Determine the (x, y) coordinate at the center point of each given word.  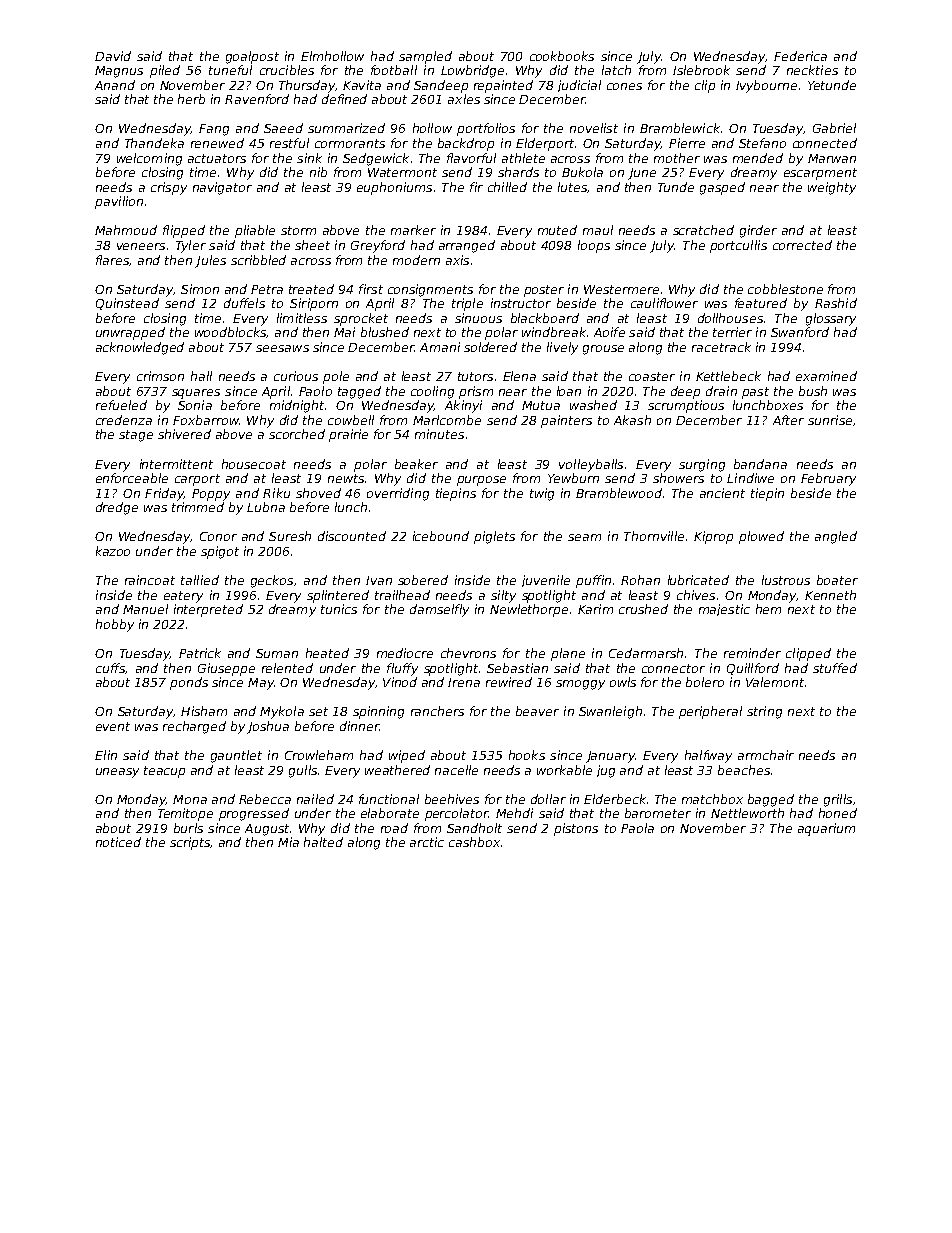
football (394, 70)
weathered (397, 770)
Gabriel (834, 128)
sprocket (361, 319)
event (113, 726)
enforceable (132, 478)
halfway (708, 756)
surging (702, 465)
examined (826, 376)
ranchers (437, 711)
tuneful (230, 70)
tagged (359, 392)
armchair (766, 755)
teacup (164, 772)
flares (113, 260)
